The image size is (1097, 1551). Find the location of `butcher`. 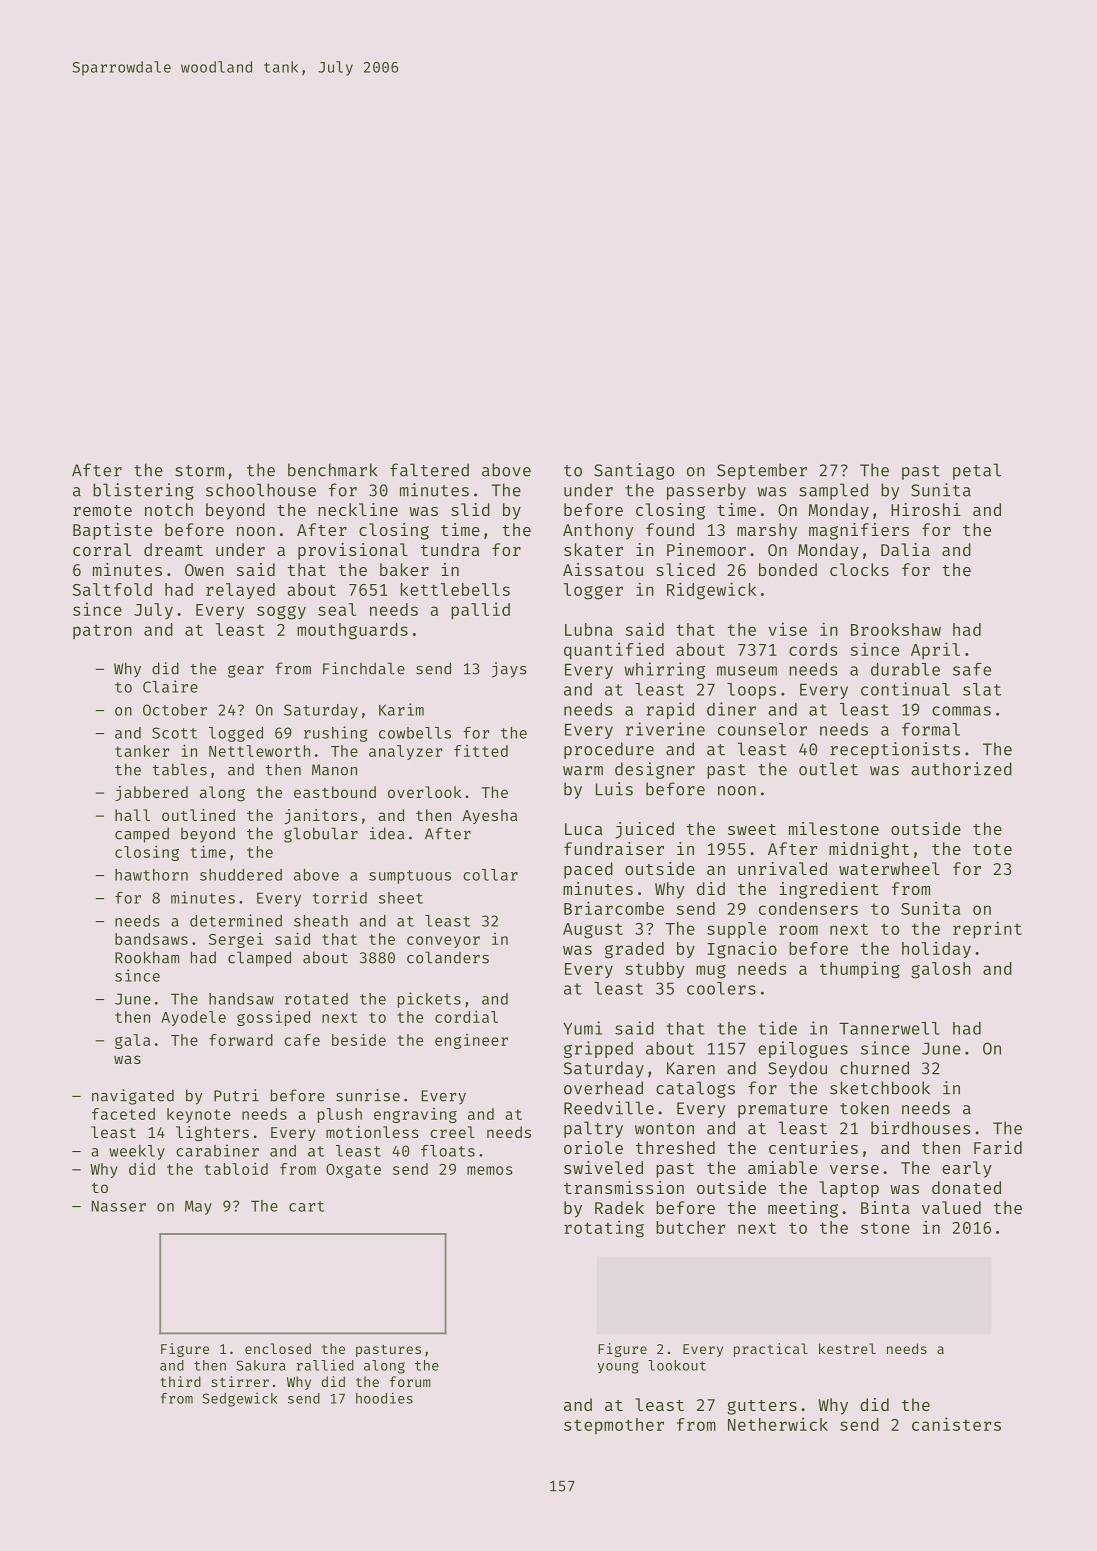

butcher is located at coordinates (690, 1227).
